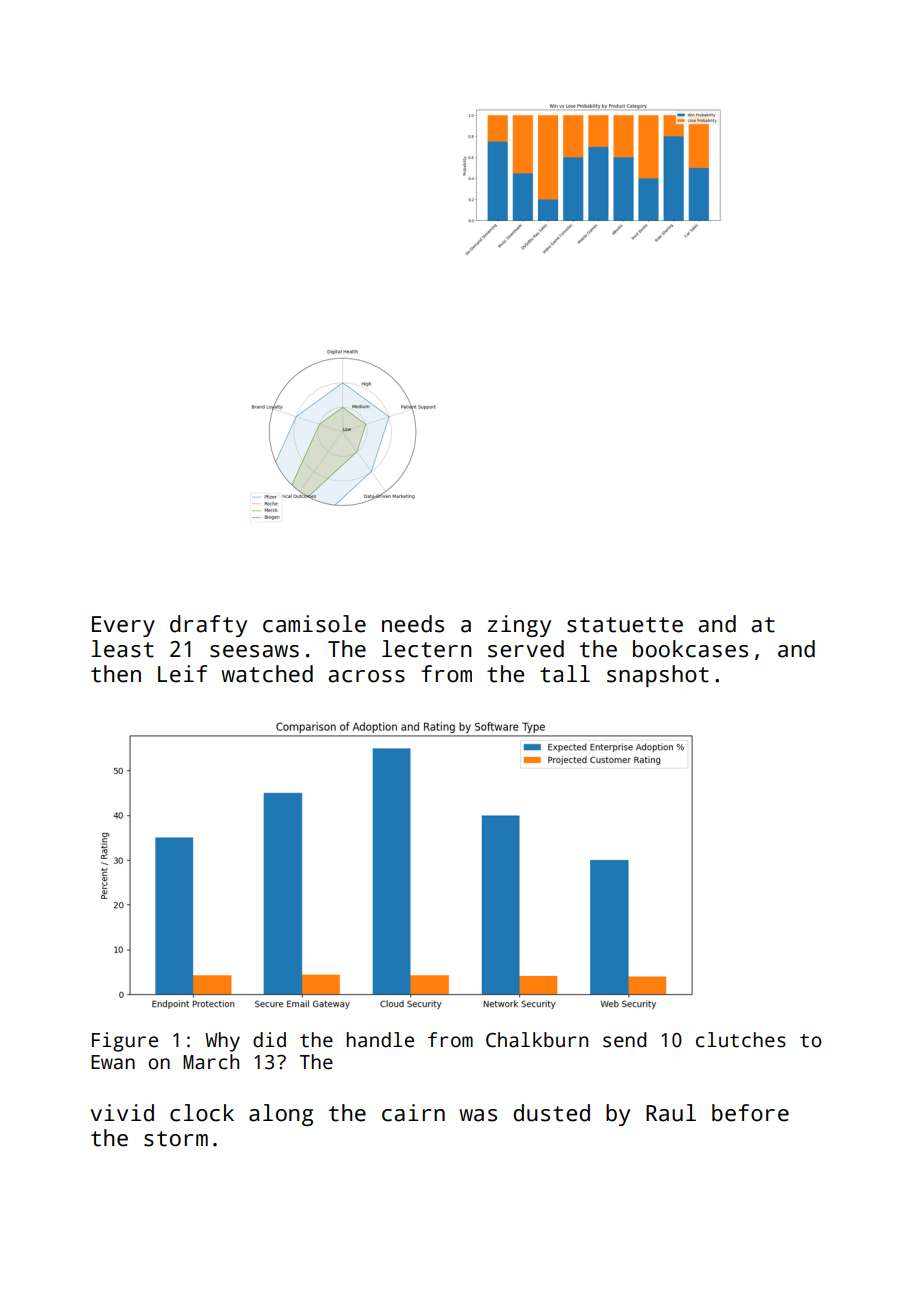 The width and height of the image is (924, 1311). What do you see at coordinates (182, 674) in the image?
I see `Leif` at bounding box center [182, 674].
